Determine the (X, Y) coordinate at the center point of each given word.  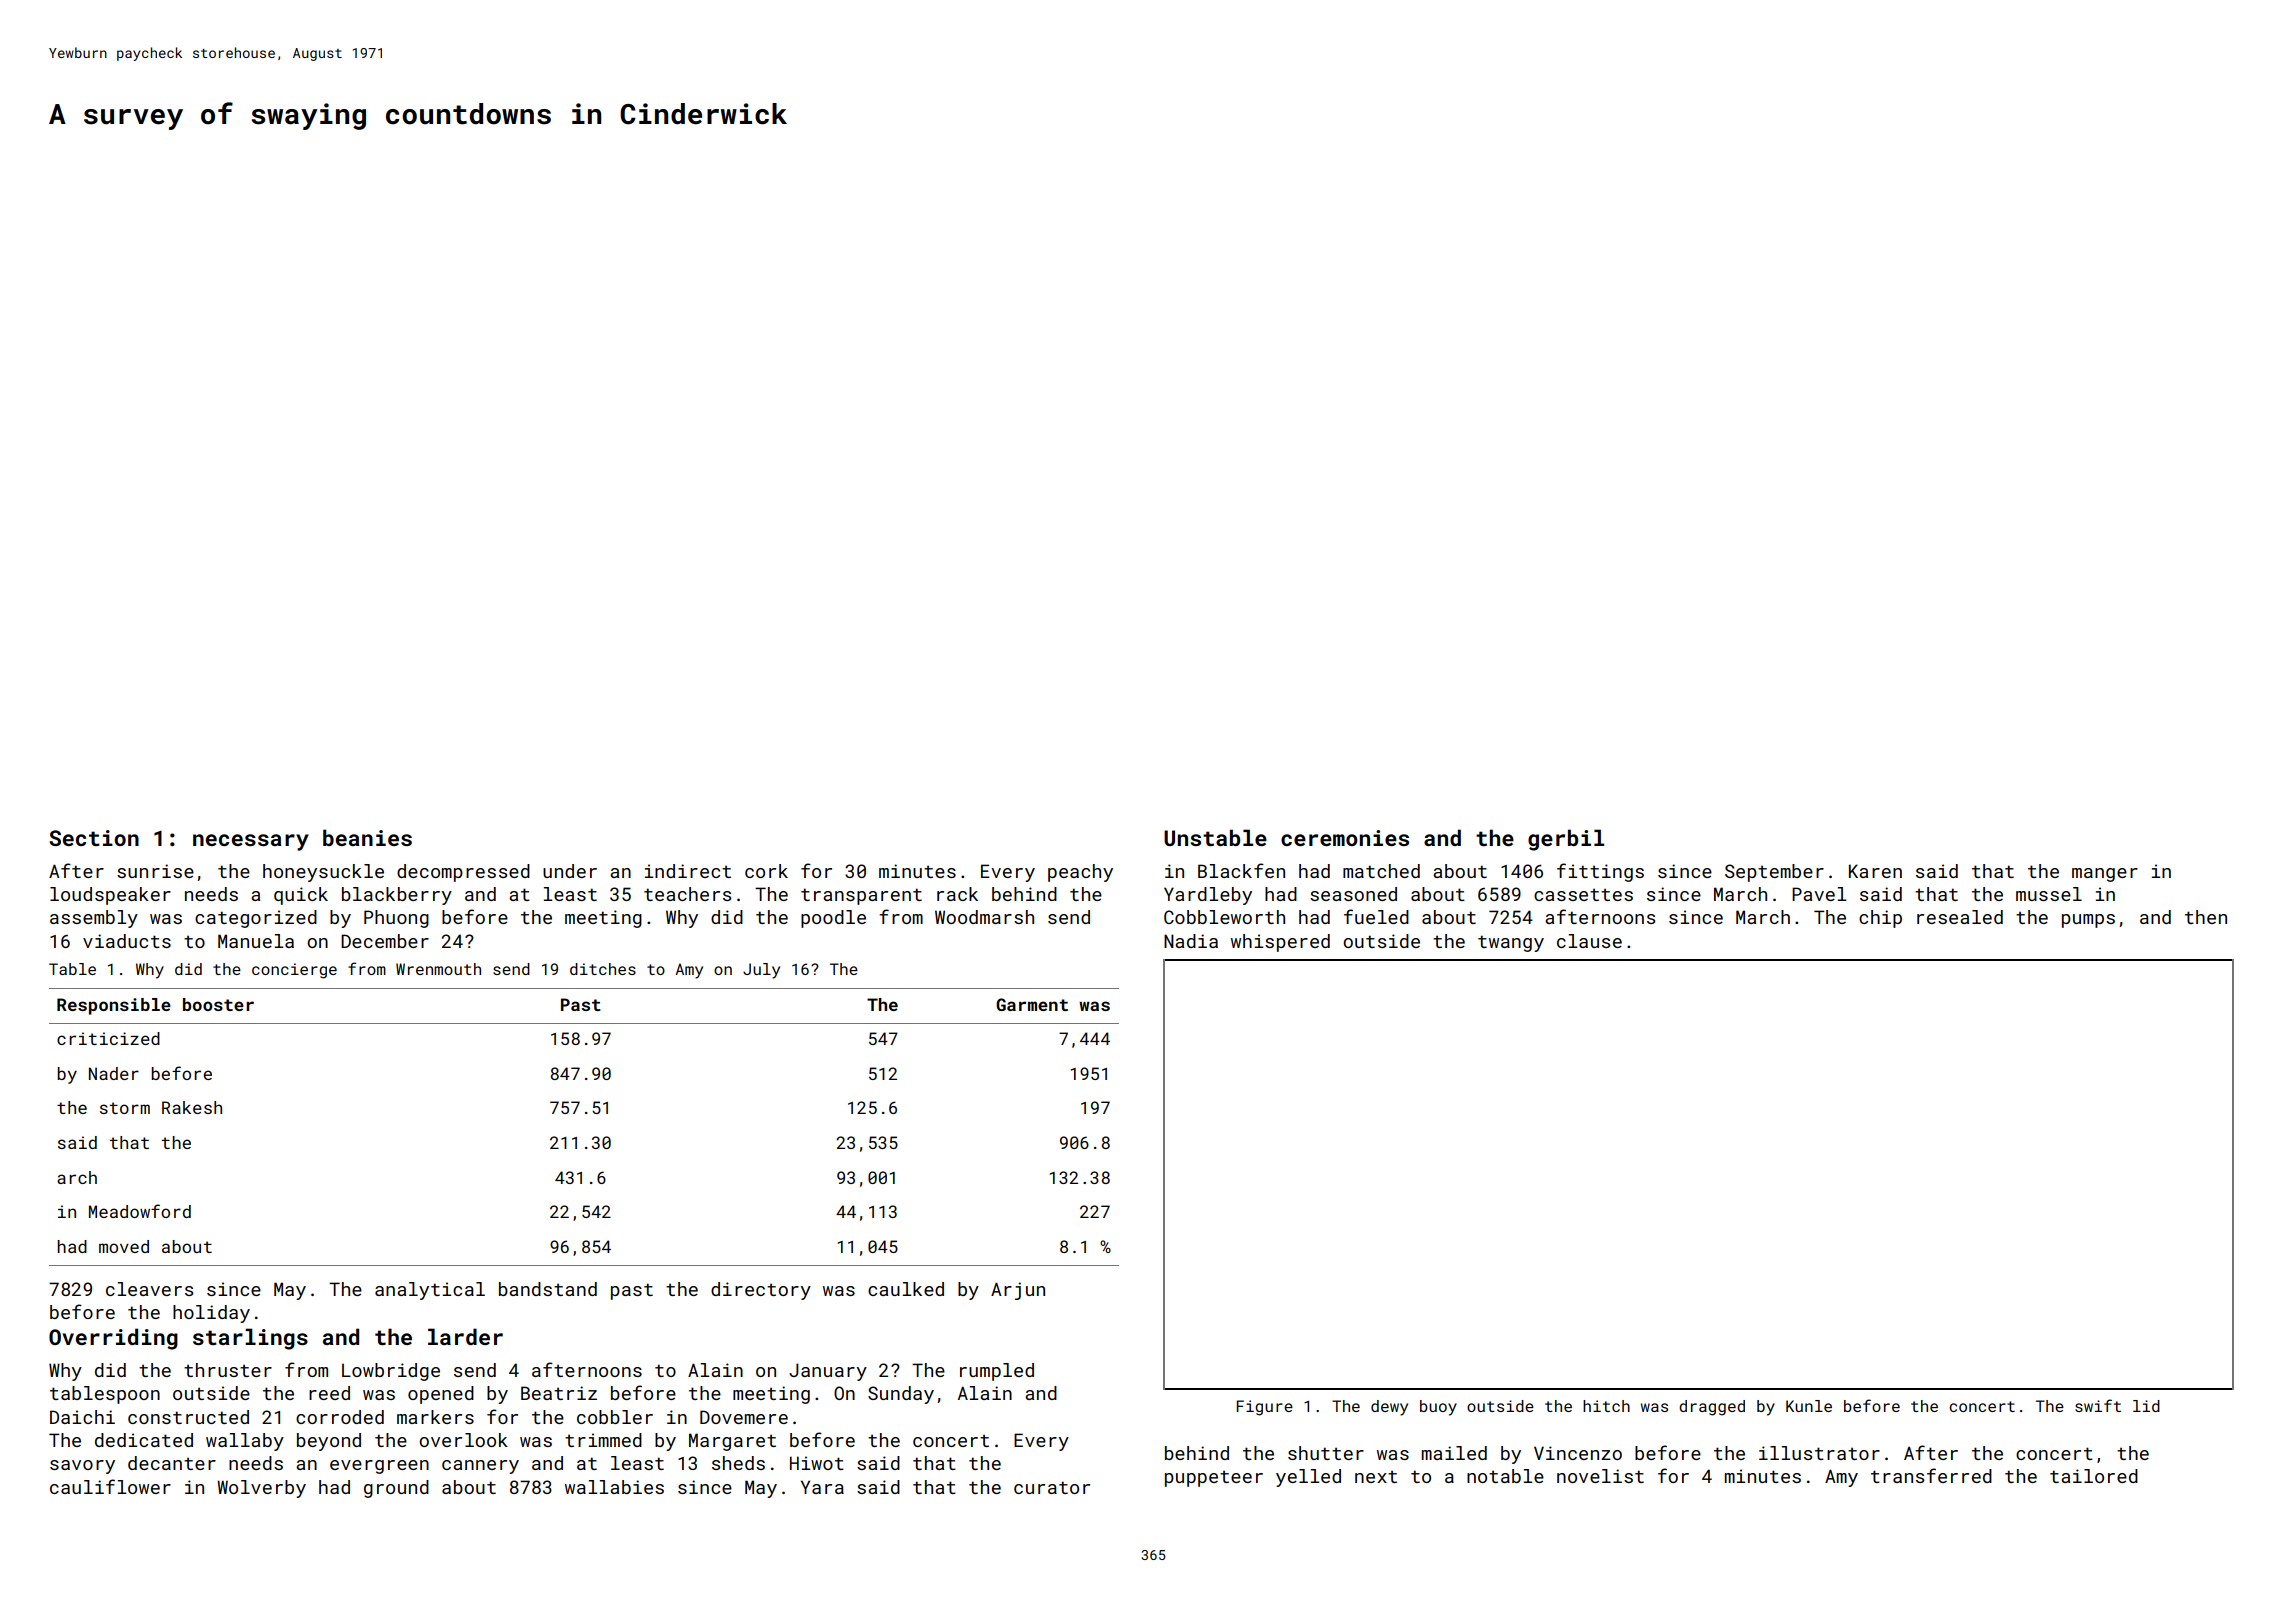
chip (1880, 919)
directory (761, 1291)
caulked (906, 1289)
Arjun (1018, 1291)
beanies (367, 837)
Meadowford (140, 1211)
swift (2098, 1405)
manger (2105, 875)
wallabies (614, 1487)
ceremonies (1345, 838)
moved (124, 1246)
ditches (603, 969)
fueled (1376, 916)
